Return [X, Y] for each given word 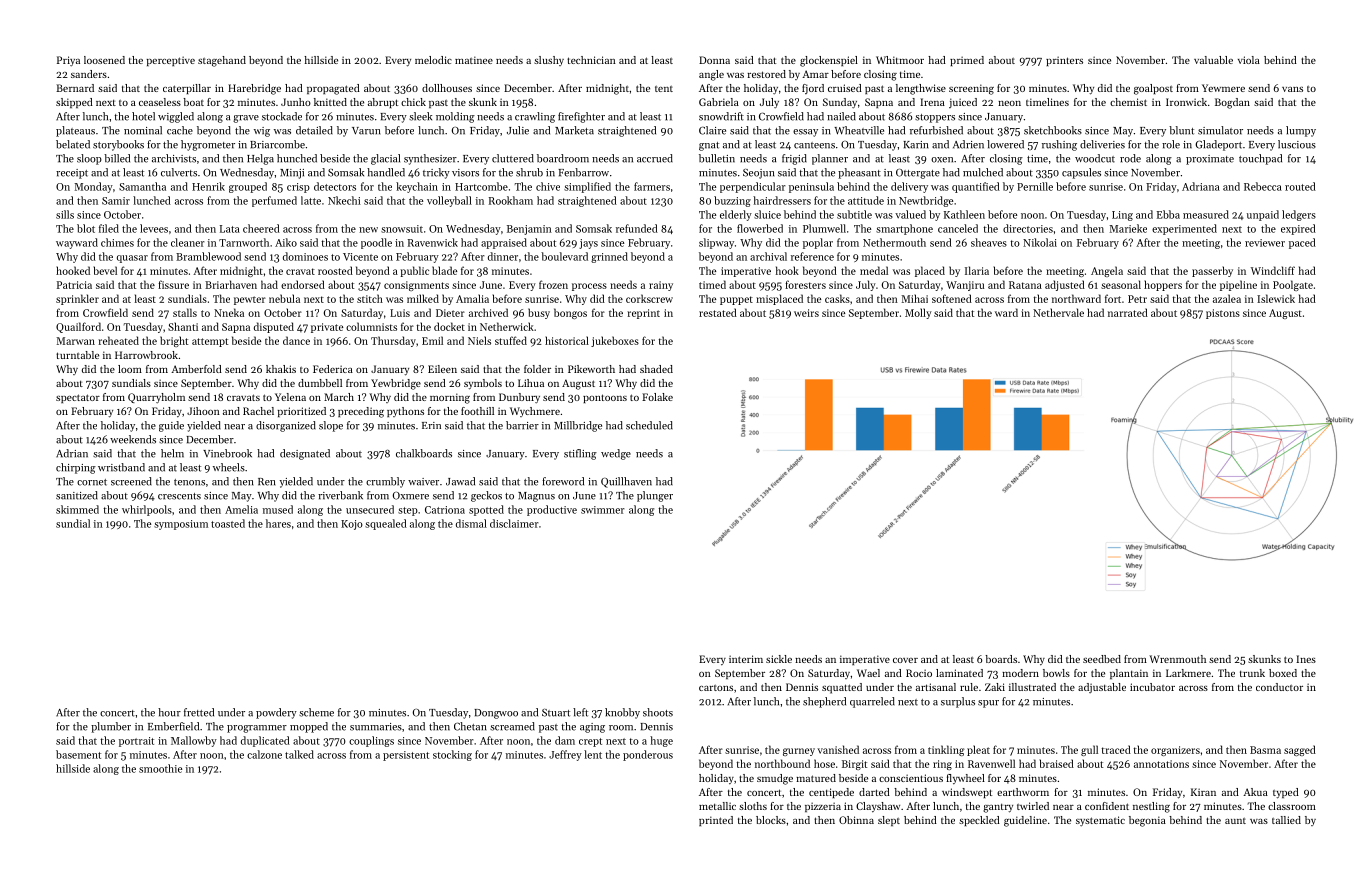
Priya [68, 61]
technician [591, 60]
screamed [512, 726]
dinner [503, 256]
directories [1028, 228]
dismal [471, 523]
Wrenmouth [1177, 659]
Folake [657, 397]
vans [1292, 89]
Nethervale [1058, 312]
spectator [78, 398]
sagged [1300, 750]
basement [78, 754]
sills [65, 214]
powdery [276, 713]
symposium [181, 525]
